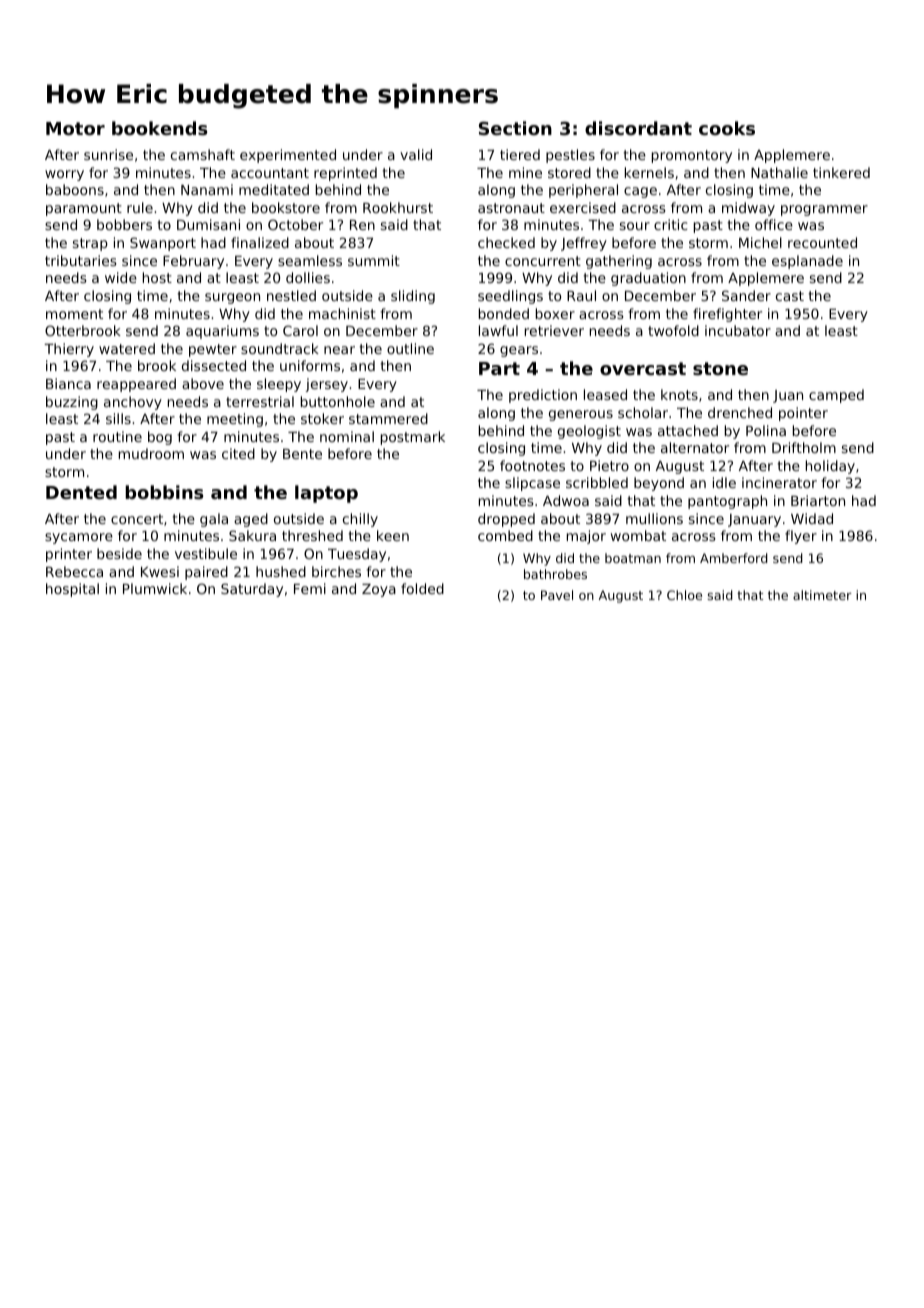  I want to click on cooks, so click(727, 128).
